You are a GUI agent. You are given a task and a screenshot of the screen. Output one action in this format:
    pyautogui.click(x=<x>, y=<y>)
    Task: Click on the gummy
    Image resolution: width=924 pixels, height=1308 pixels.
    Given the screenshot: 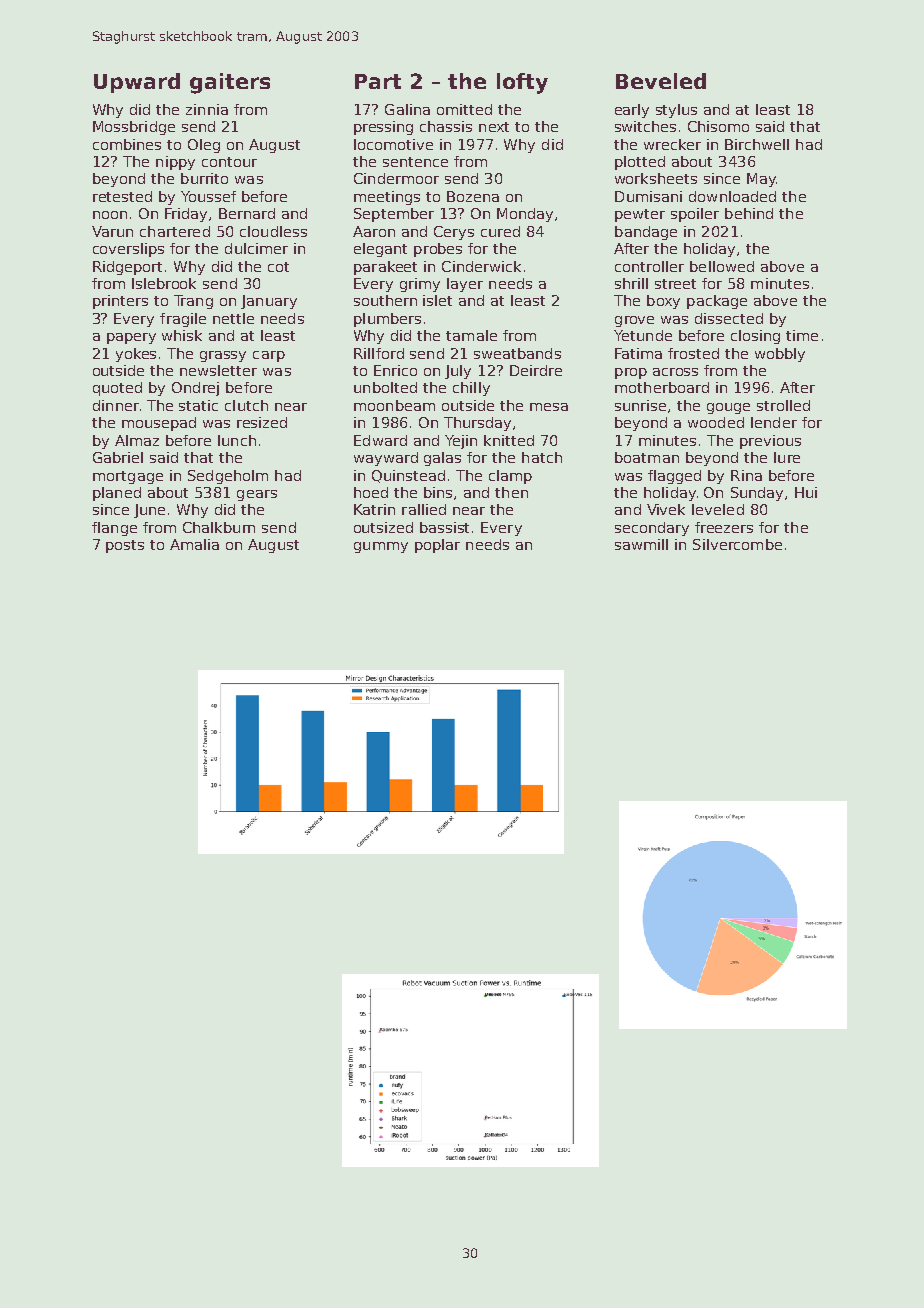 What is the action you would take?
    pyautogui.click(x=381, y=547)
